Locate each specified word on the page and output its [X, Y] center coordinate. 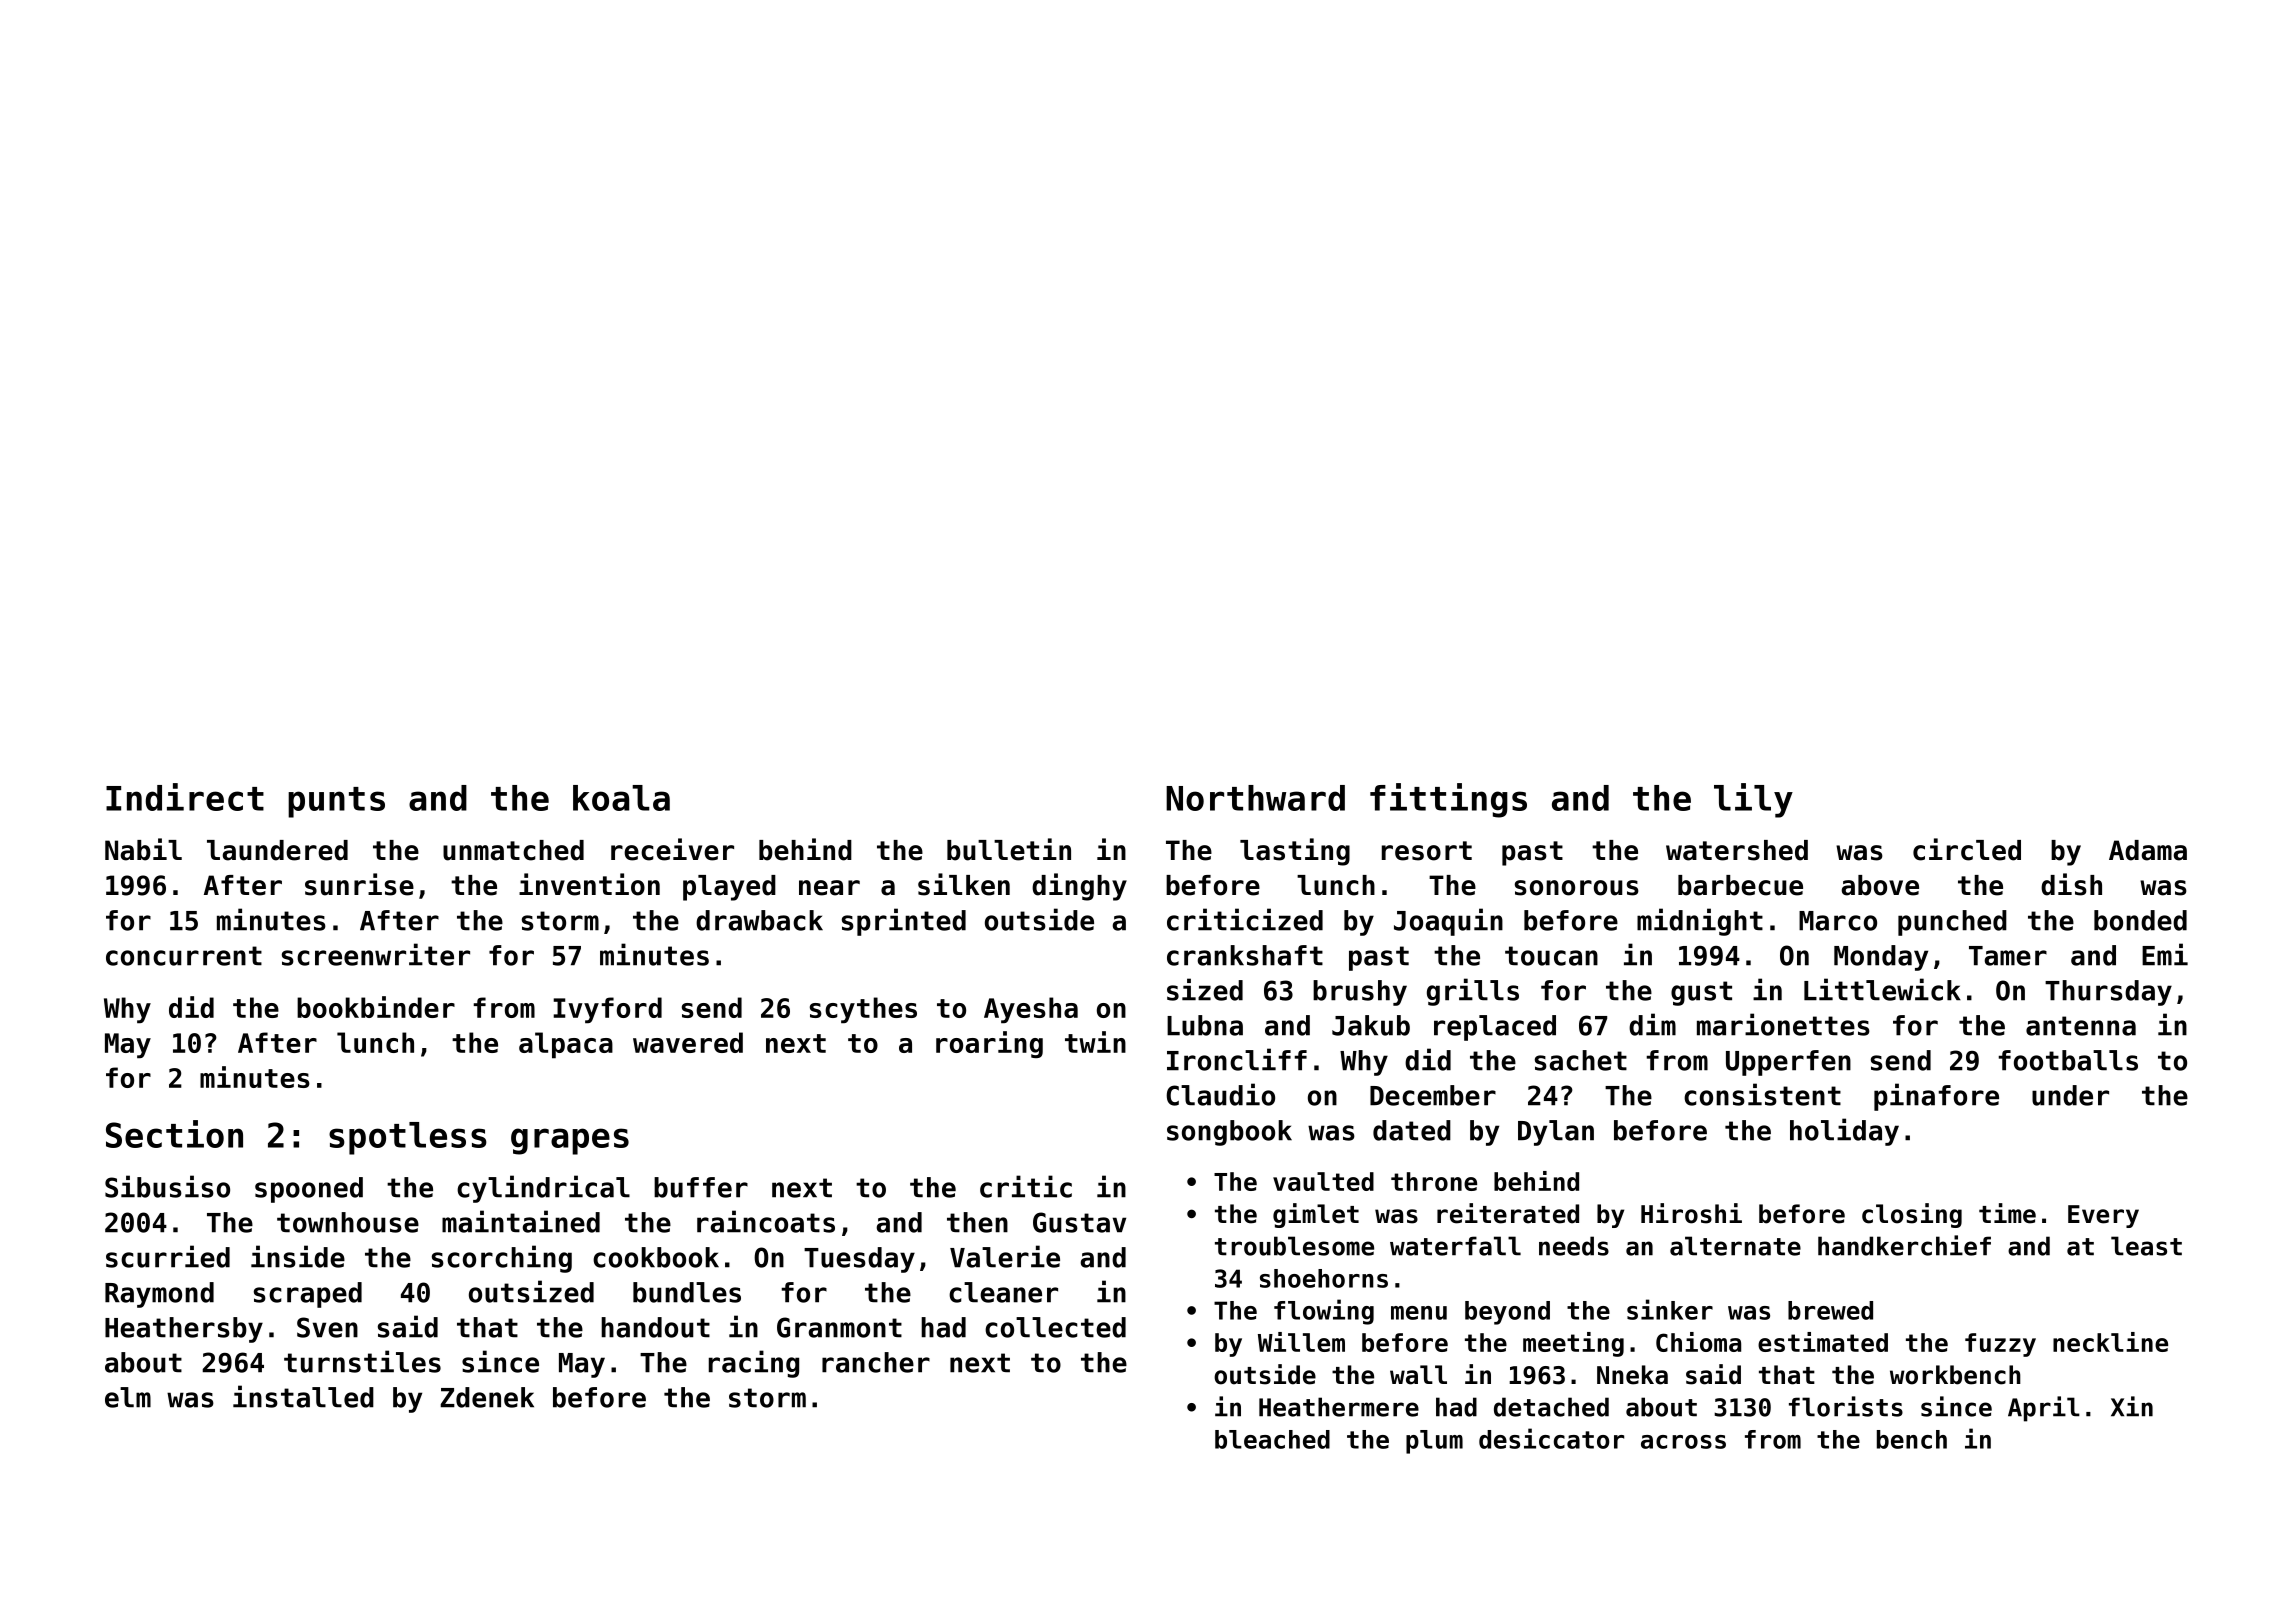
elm [128, 1397]
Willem [1301, 1342]
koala [621, 798]
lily [1753, 800]
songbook [1229, 1133]
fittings [1448, 800]
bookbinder [376, 1007]
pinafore [1936, 1097]
